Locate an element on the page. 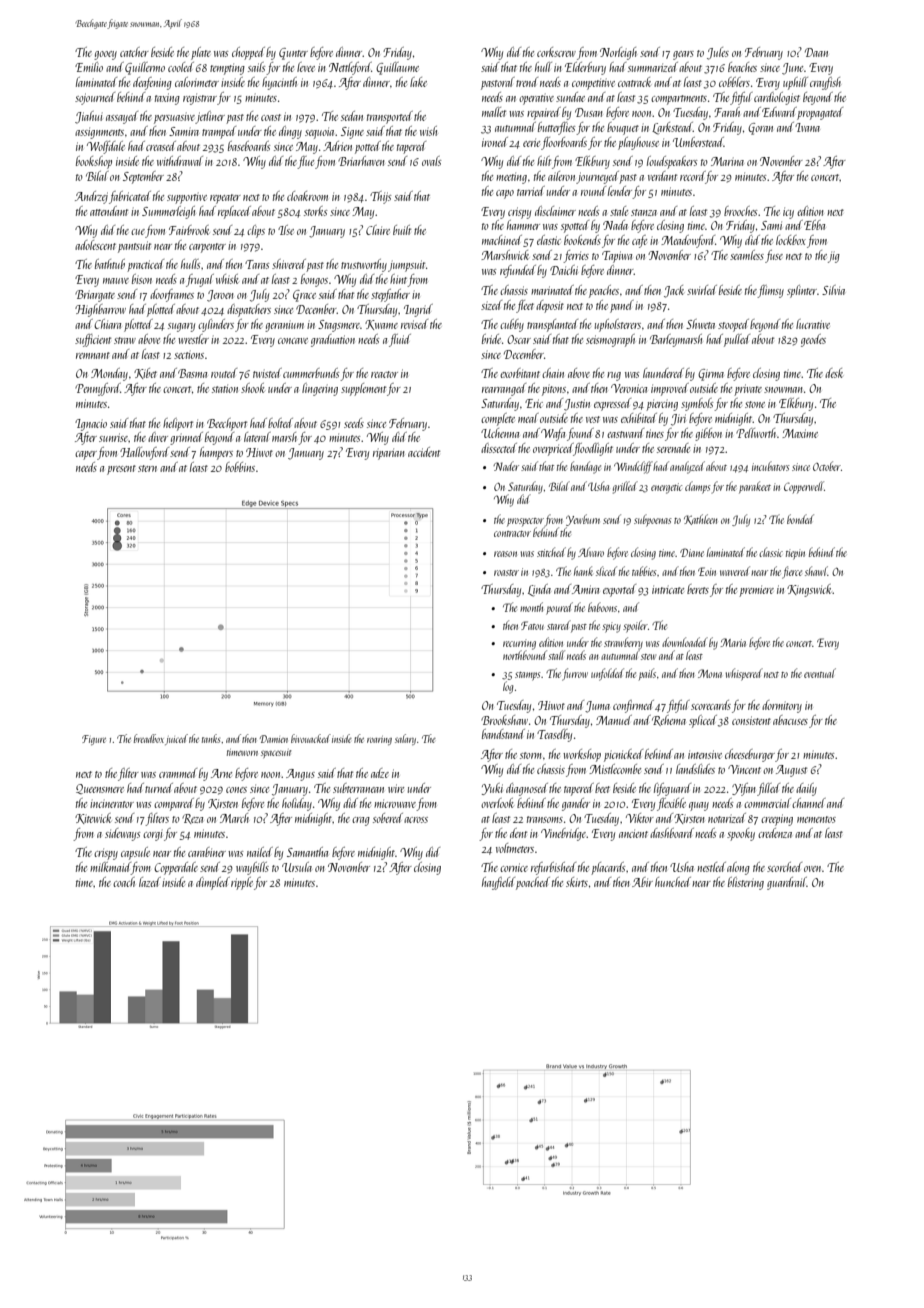  Fatou is located at coordinates (532, 625).
